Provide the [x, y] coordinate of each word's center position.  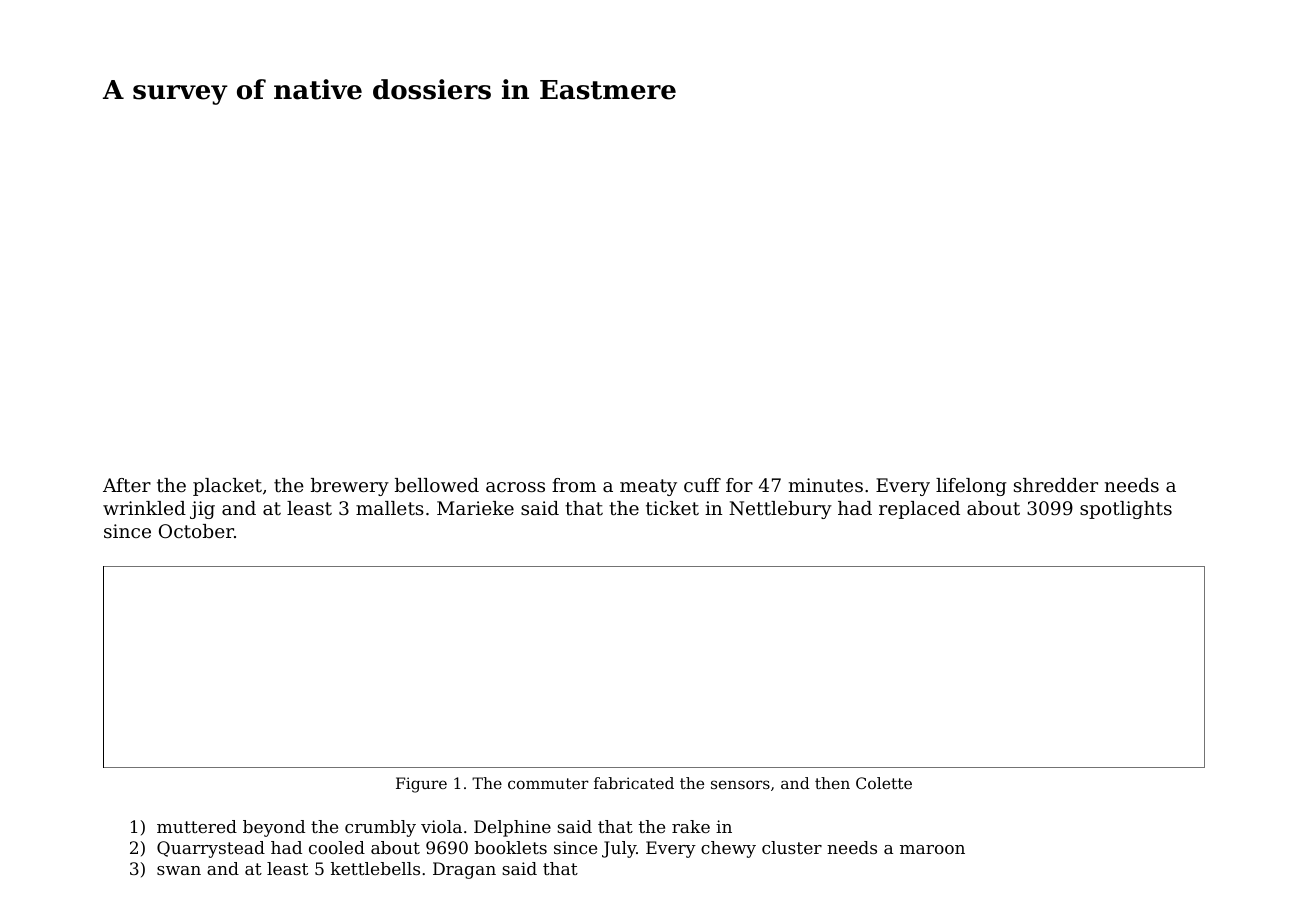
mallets [390, 508]
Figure [421, 785]
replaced [919, 510]
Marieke [475, 508]
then [832, 783]
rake [691, 826]
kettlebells [375, 868]
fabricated [634, 783]
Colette [884, 783]
